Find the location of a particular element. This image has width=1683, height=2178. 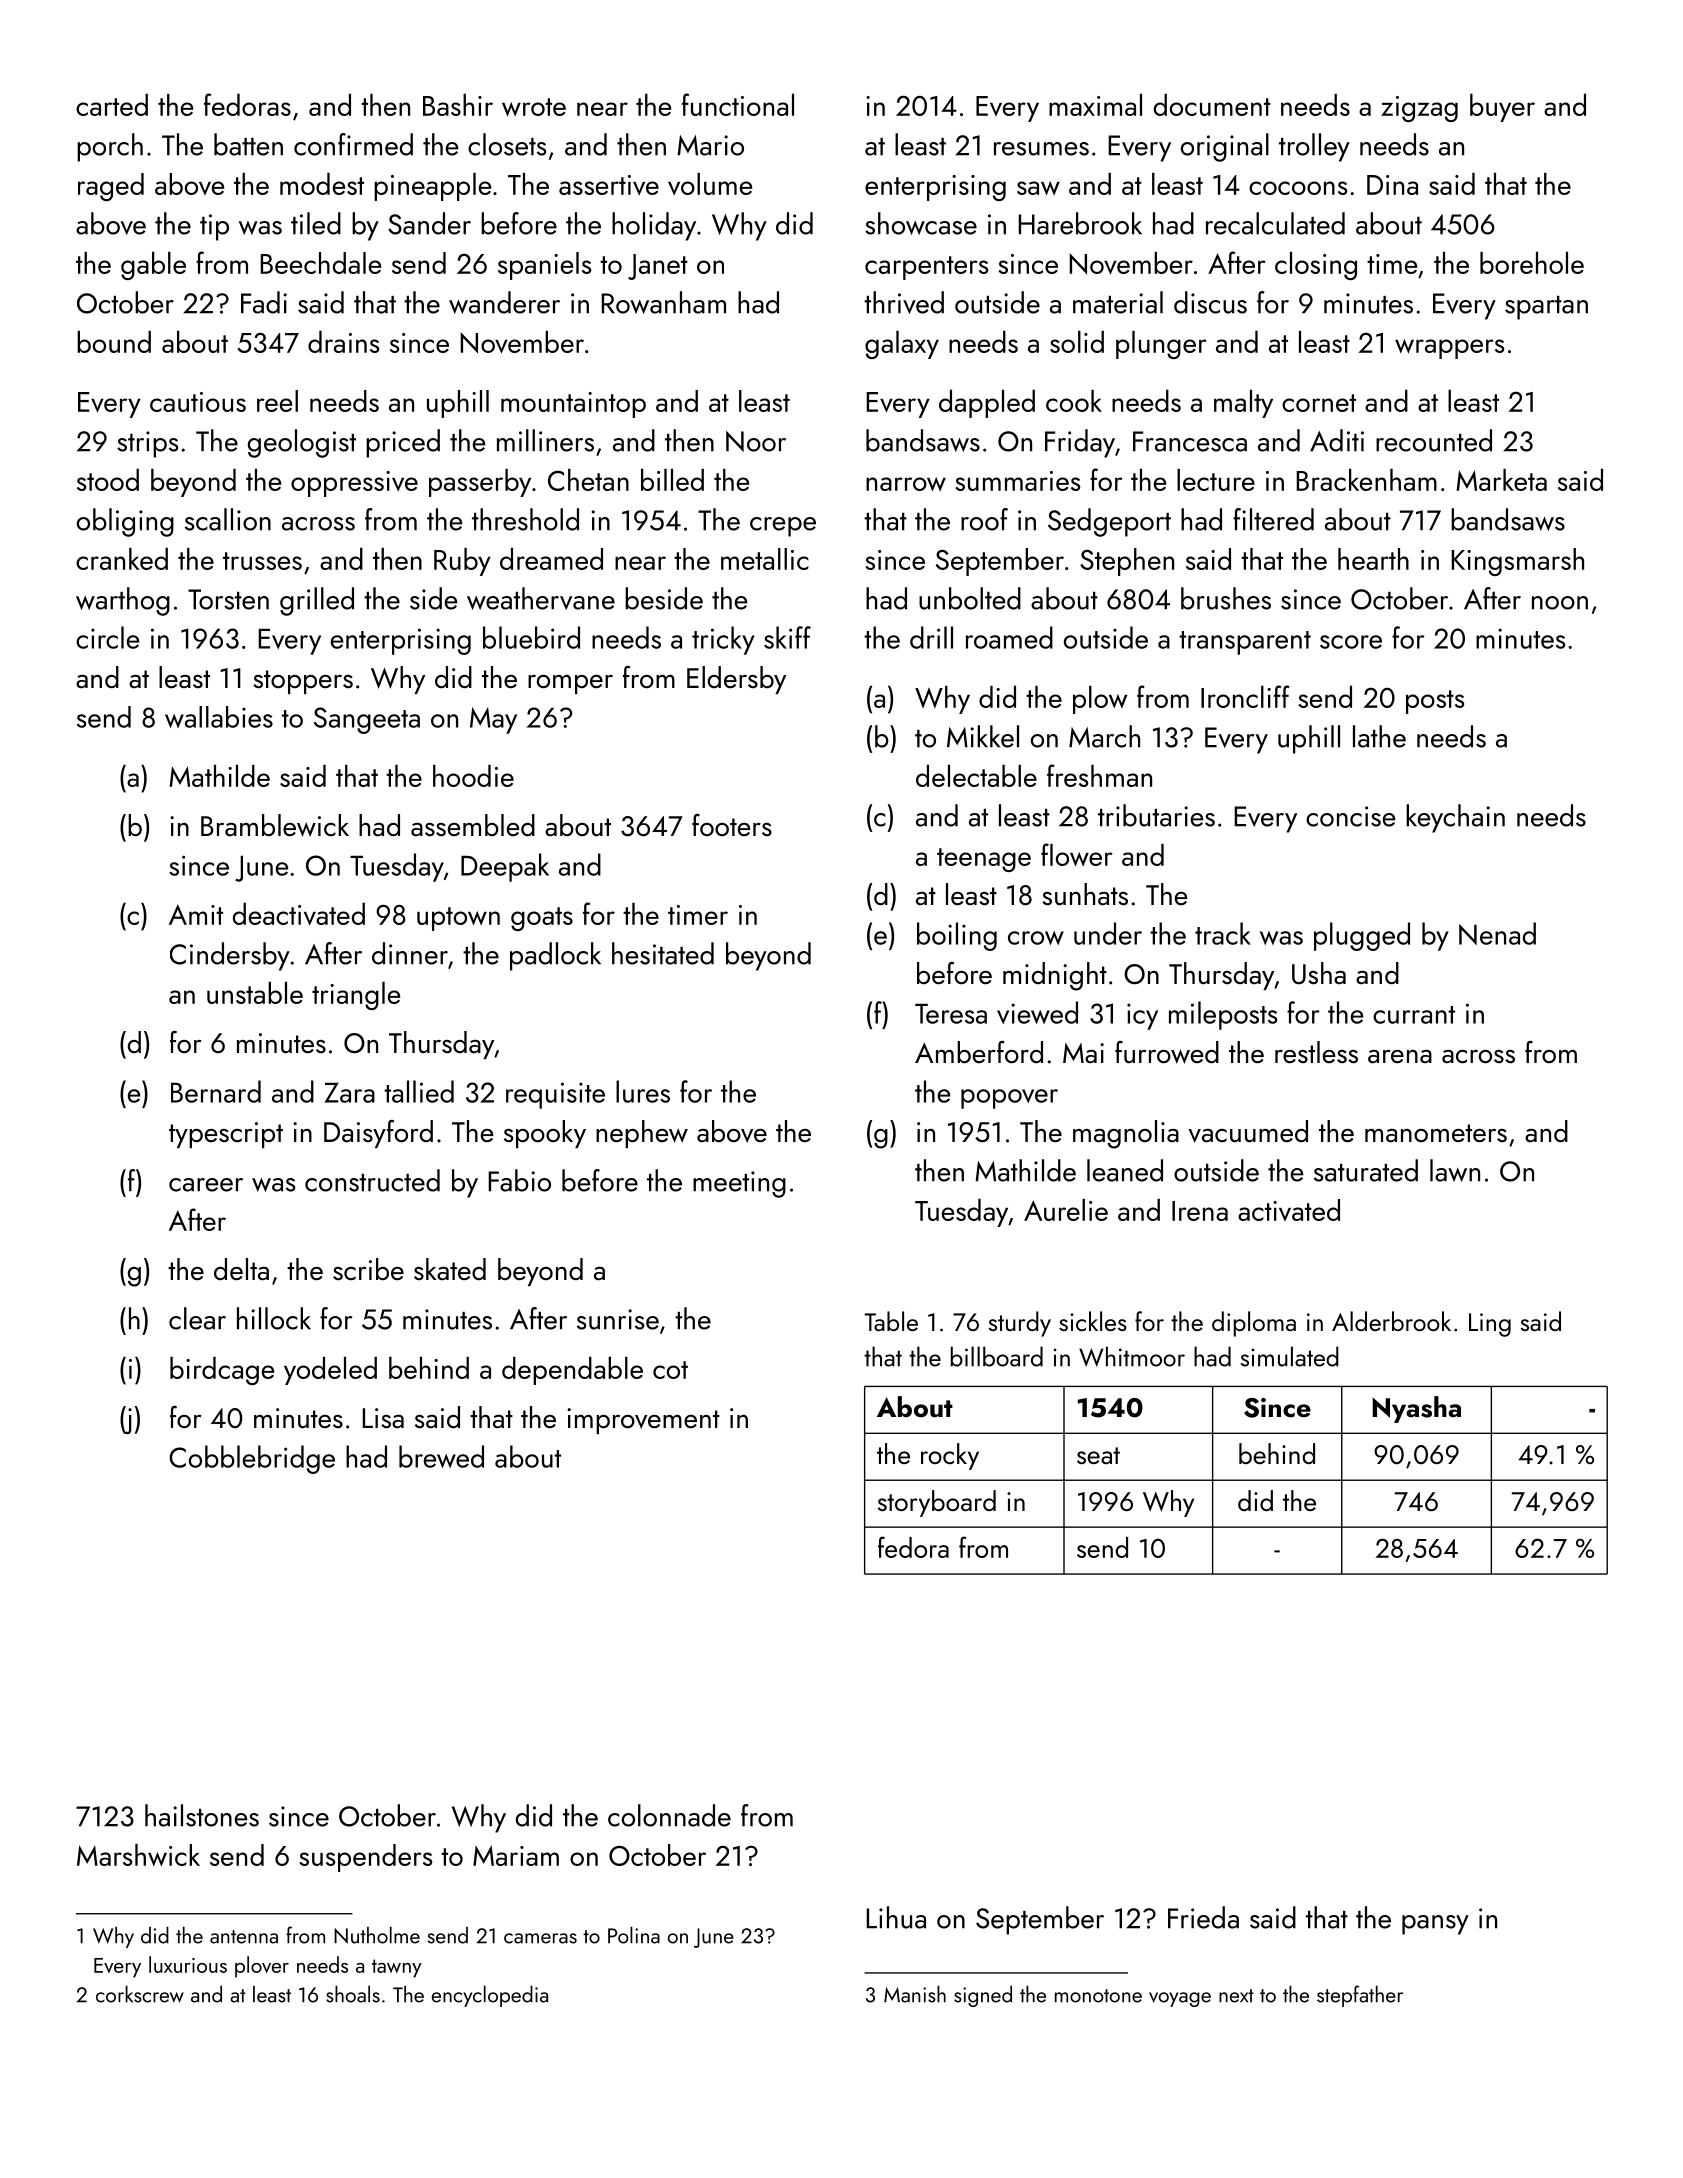

improvement is located at coordinates (643, 1421).
